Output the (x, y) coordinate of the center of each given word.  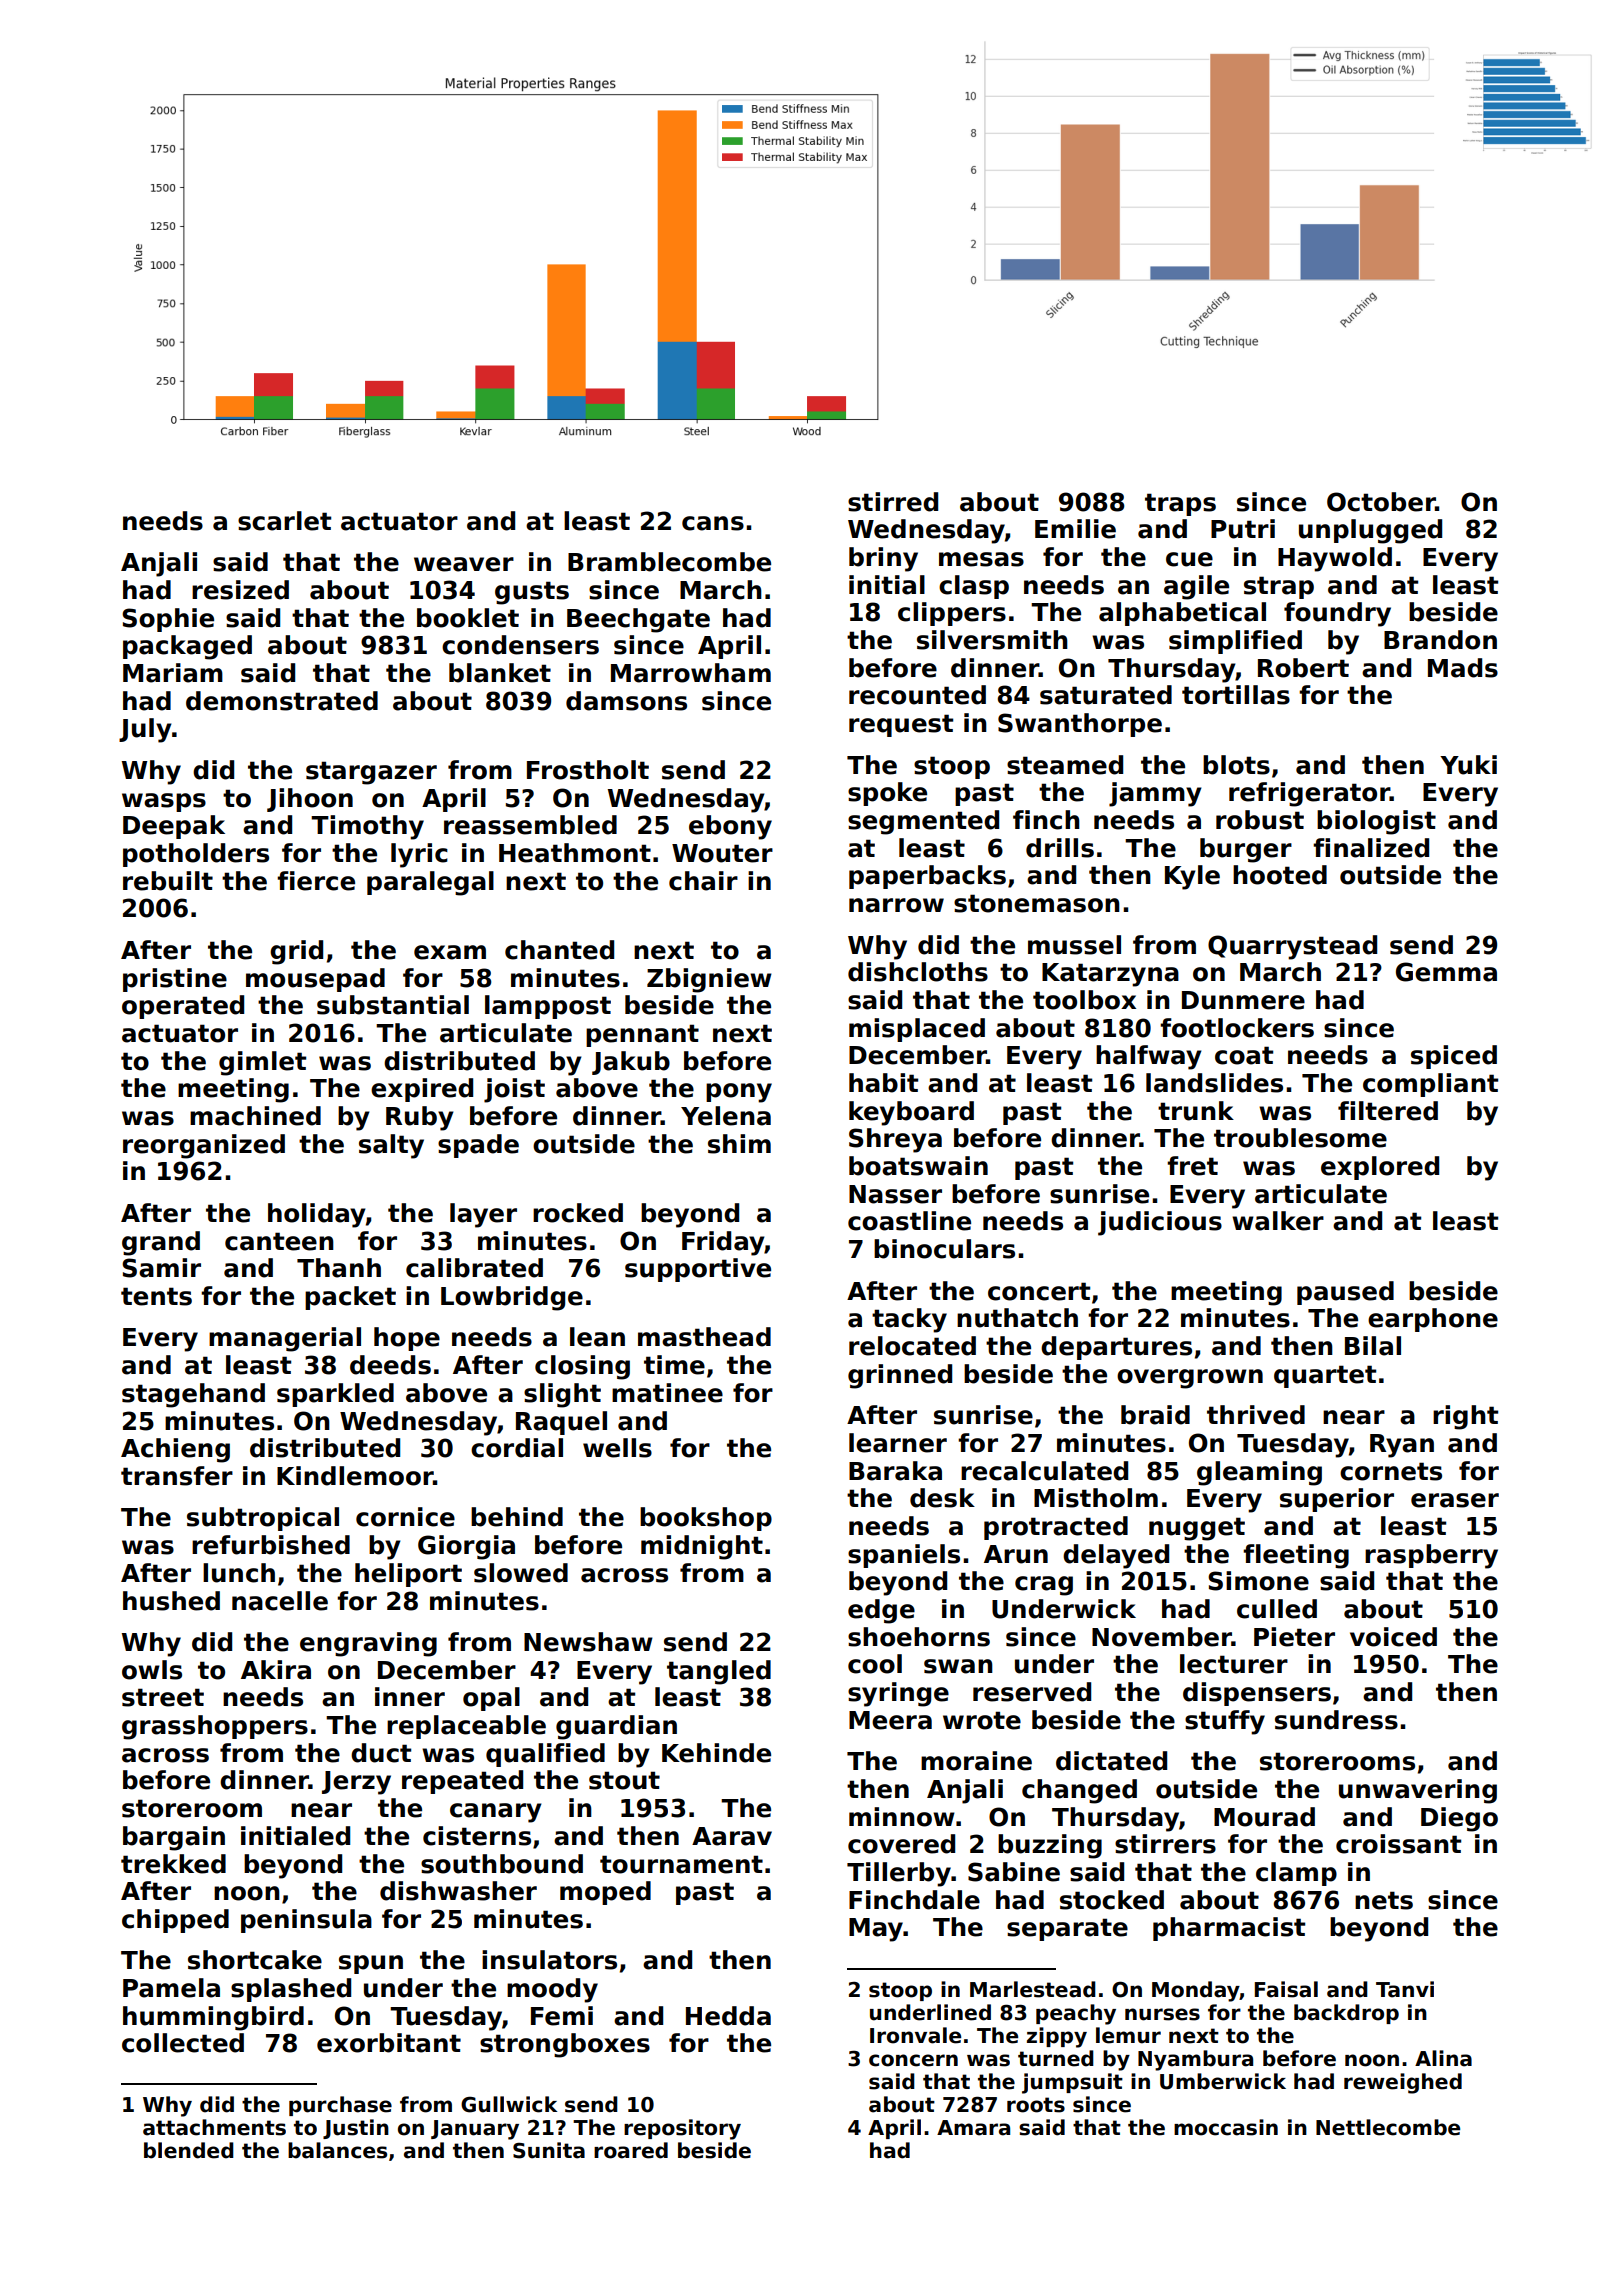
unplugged (1370, 531)
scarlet (284, 521)
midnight (702, 1547)
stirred (893, 502)
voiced (1393, 1637)
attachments (214, 2127)
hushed (171, 1601)
